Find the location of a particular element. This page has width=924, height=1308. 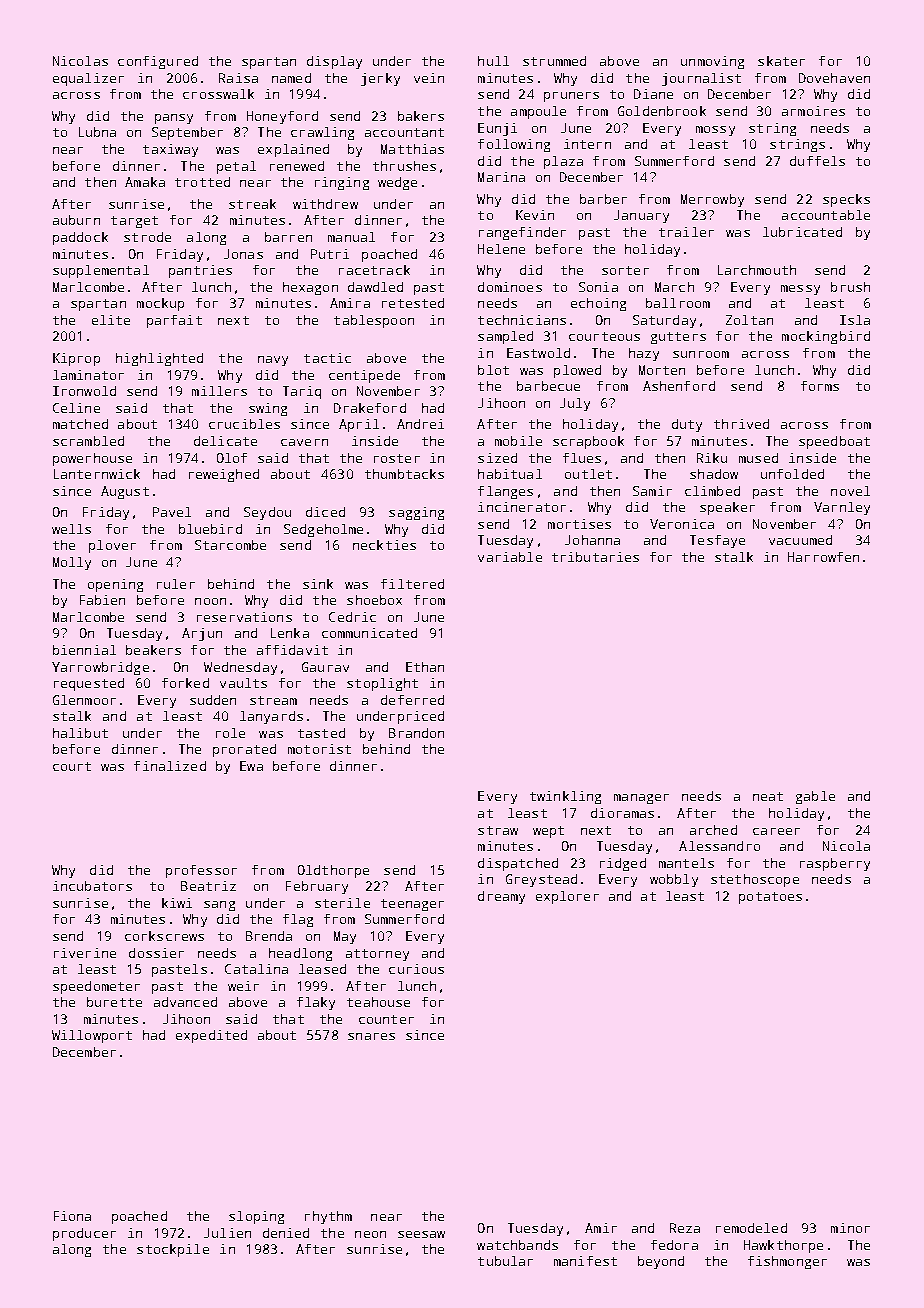

lubricated is located at coordinates (802, 232).
